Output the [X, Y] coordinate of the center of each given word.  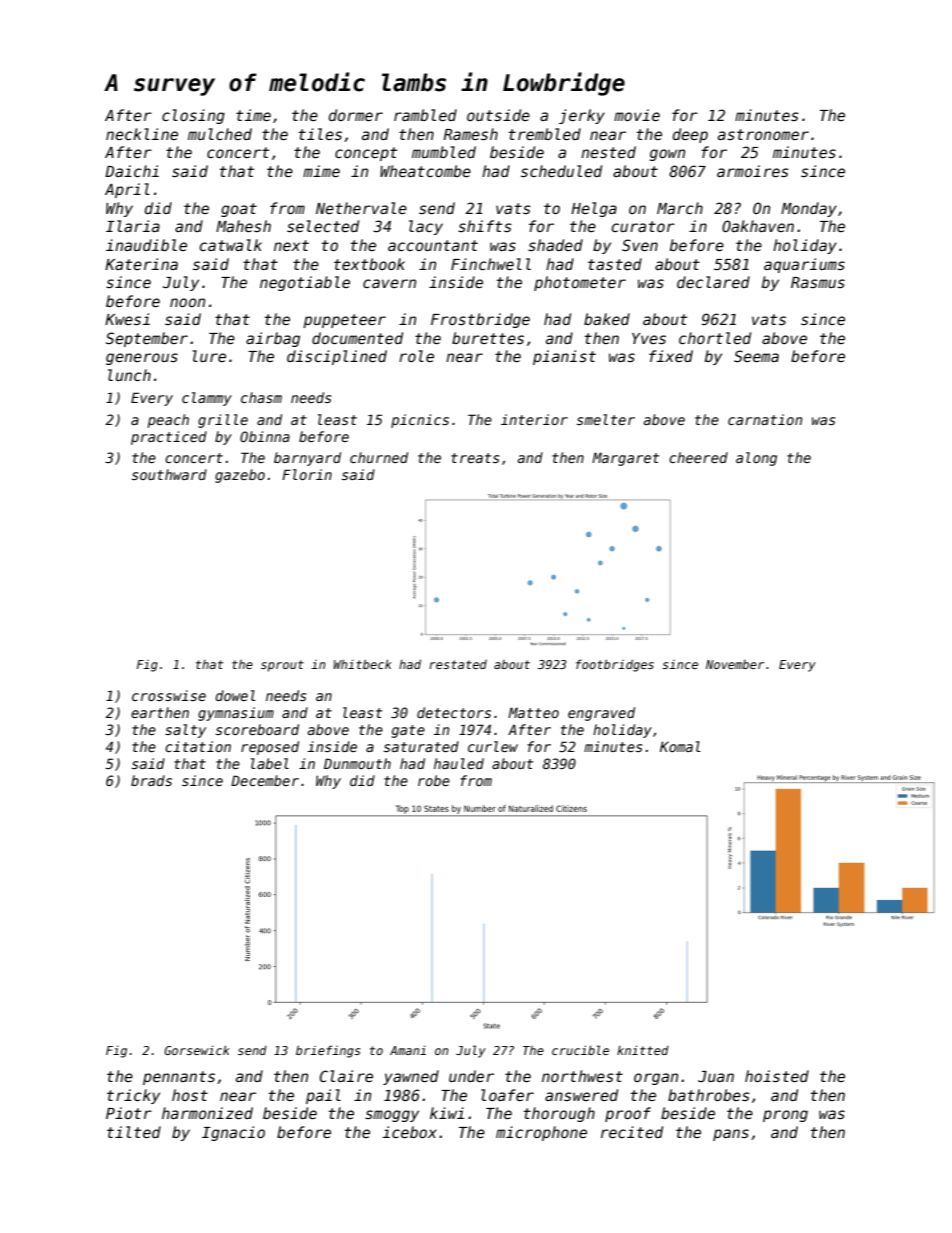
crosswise [169, 695]
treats [475, 458]
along [756, 459]
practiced [169, 438]
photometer [580, 283]
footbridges [615, 665]
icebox [410, 1132]
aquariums [804, 265]
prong [785, 1116]
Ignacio [233, 1133]
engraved [601, 714]
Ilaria [133, 226]
